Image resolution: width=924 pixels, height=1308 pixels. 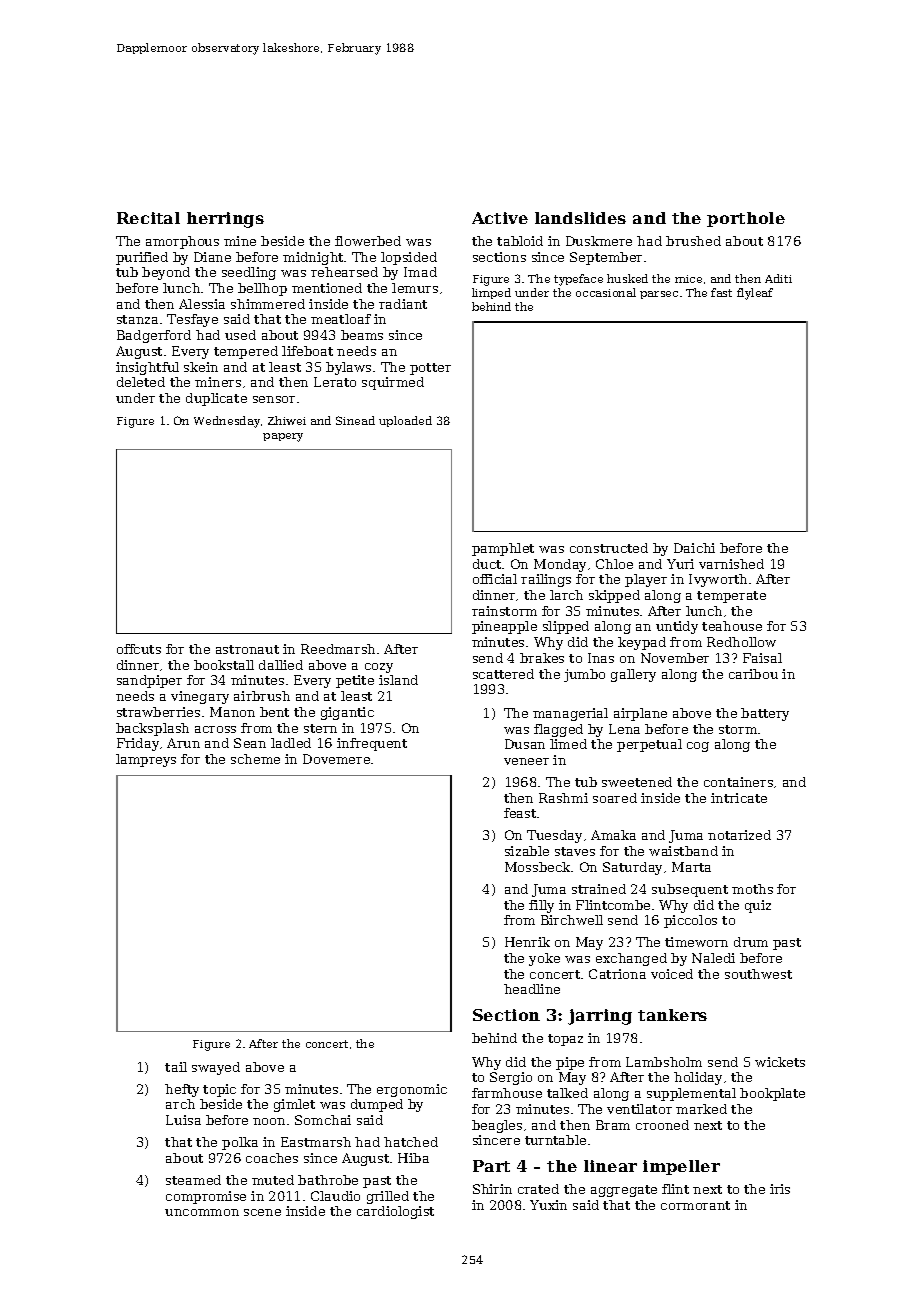 I want to click on notarized, so click(x=739, y=835).
